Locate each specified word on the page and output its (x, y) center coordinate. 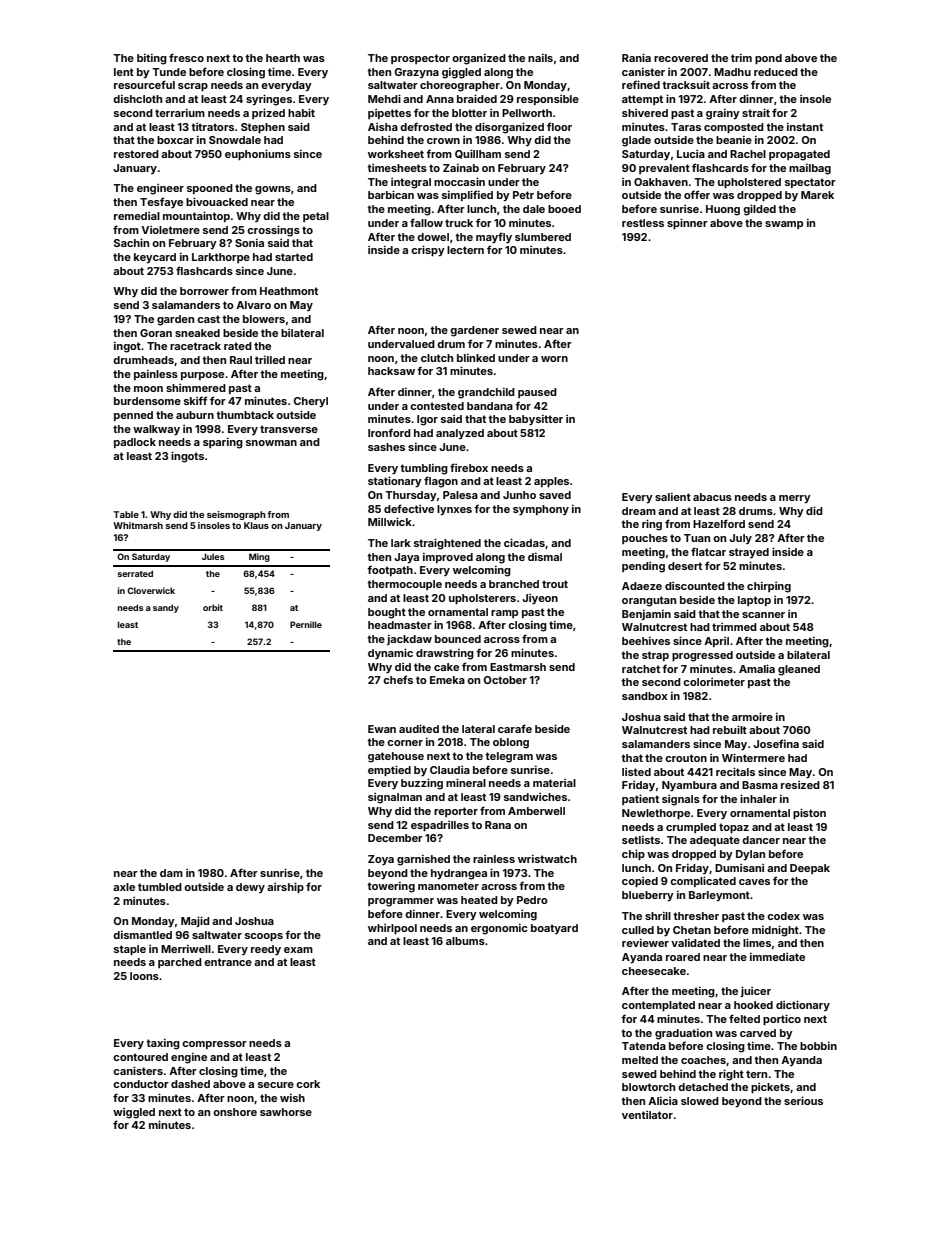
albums (465, 941)
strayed (749, 553)
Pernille (306, 624)
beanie (734, 140)
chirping (769, 587)
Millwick (390, 521)
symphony (541, 510)
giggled (461, 73)
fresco (186, 57)
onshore (235, 1112)
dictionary (803, 1005)
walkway (156, 430)
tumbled (160, 887)
